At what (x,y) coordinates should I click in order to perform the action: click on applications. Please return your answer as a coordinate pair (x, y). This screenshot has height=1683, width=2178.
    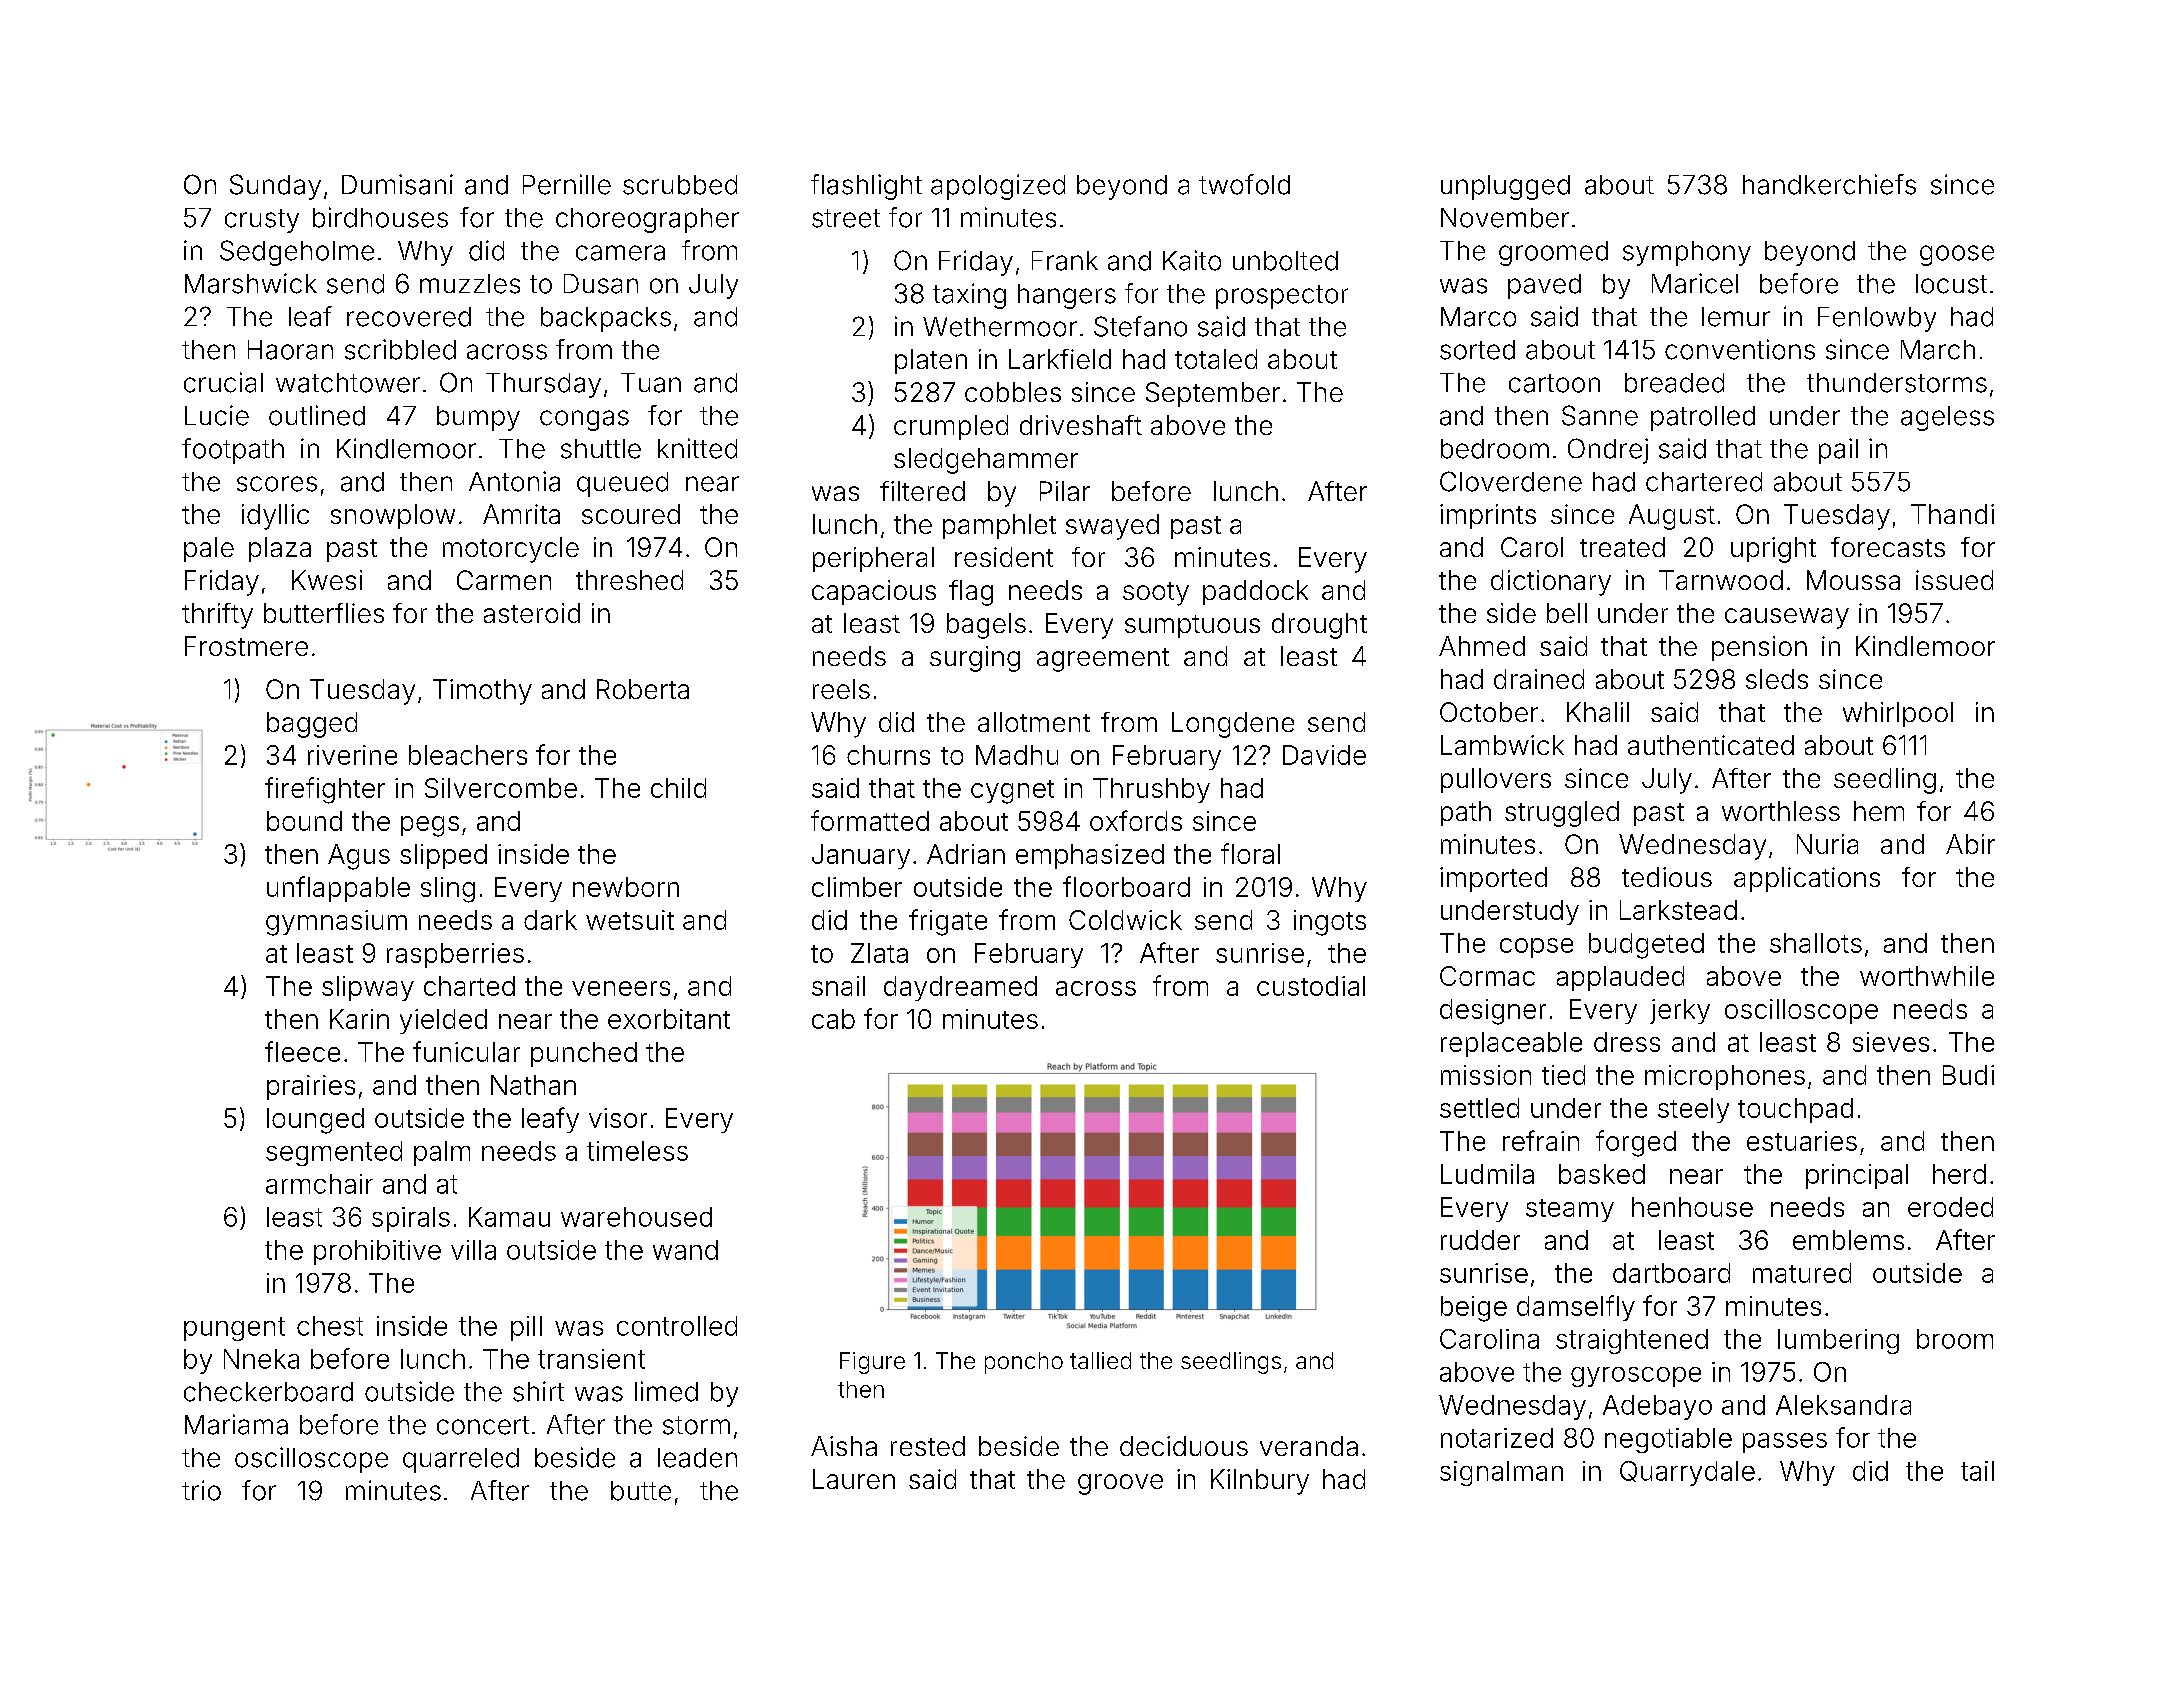
    Looking at the image, I should click on (1807, 879).
